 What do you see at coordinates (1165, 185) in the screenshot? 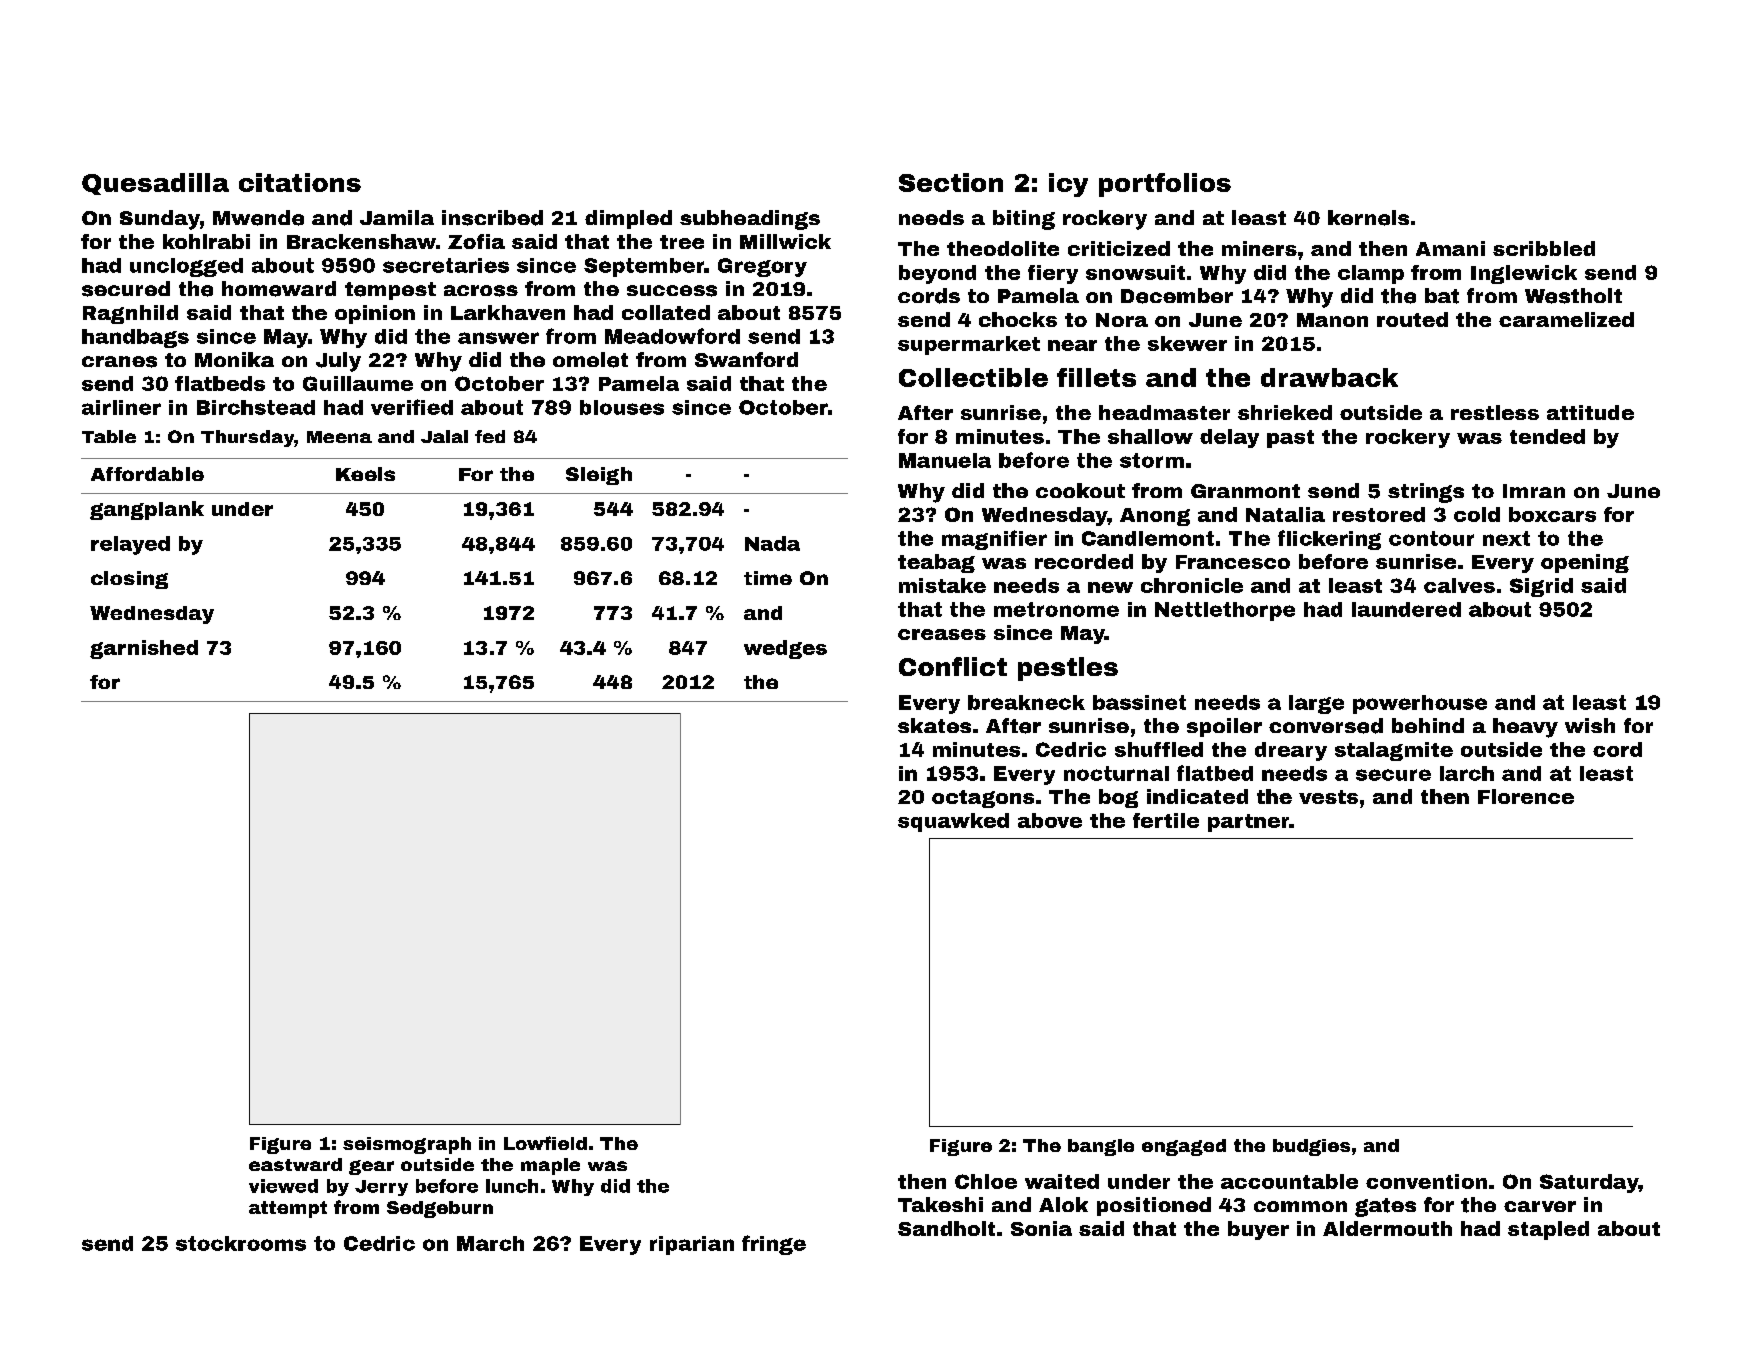
I see `portfolios` at bounding box center [1165, 185].
